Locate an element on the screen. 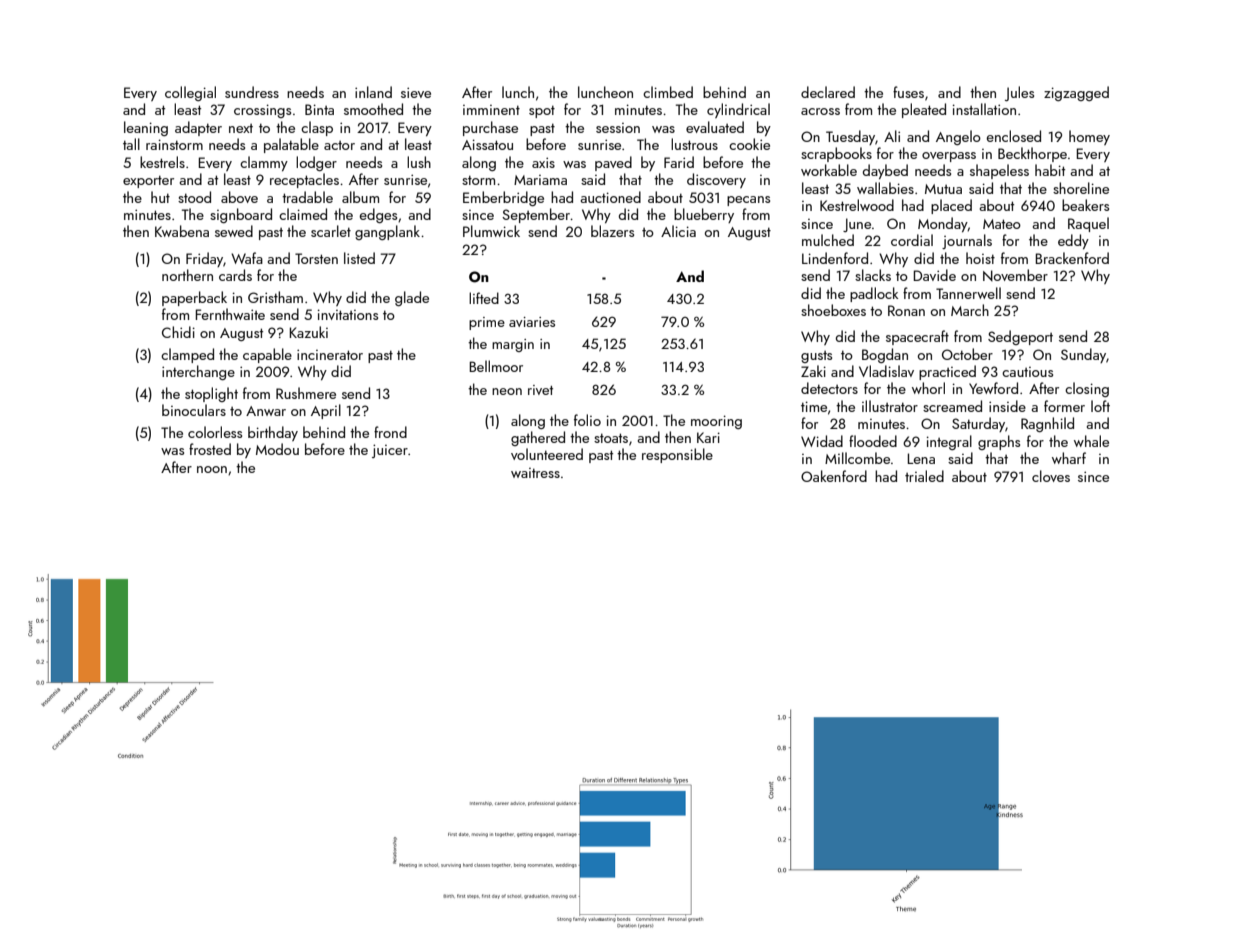  auctioned is located at coordinates (610, 197).
